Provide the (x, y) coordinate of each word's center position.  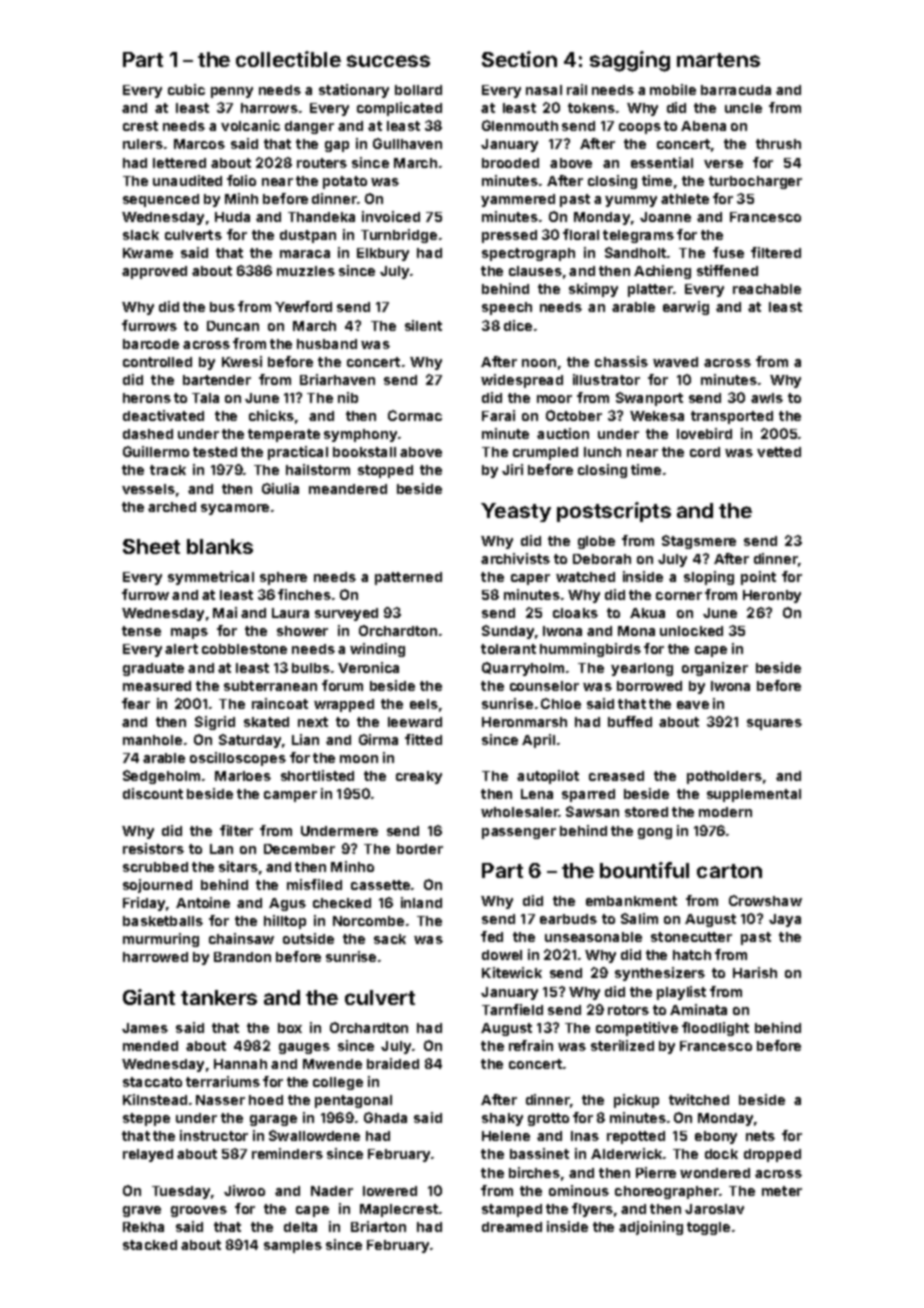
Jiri (512, 469)
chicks (271, 415)
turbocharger (755, 182)
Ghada (385, 1117)
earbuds (568, 919)
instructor (214, 1135)
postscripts (614, 512)
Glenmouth (520, 125)
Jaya (785, 920)
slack (141, 235)
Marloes (243, 776)
